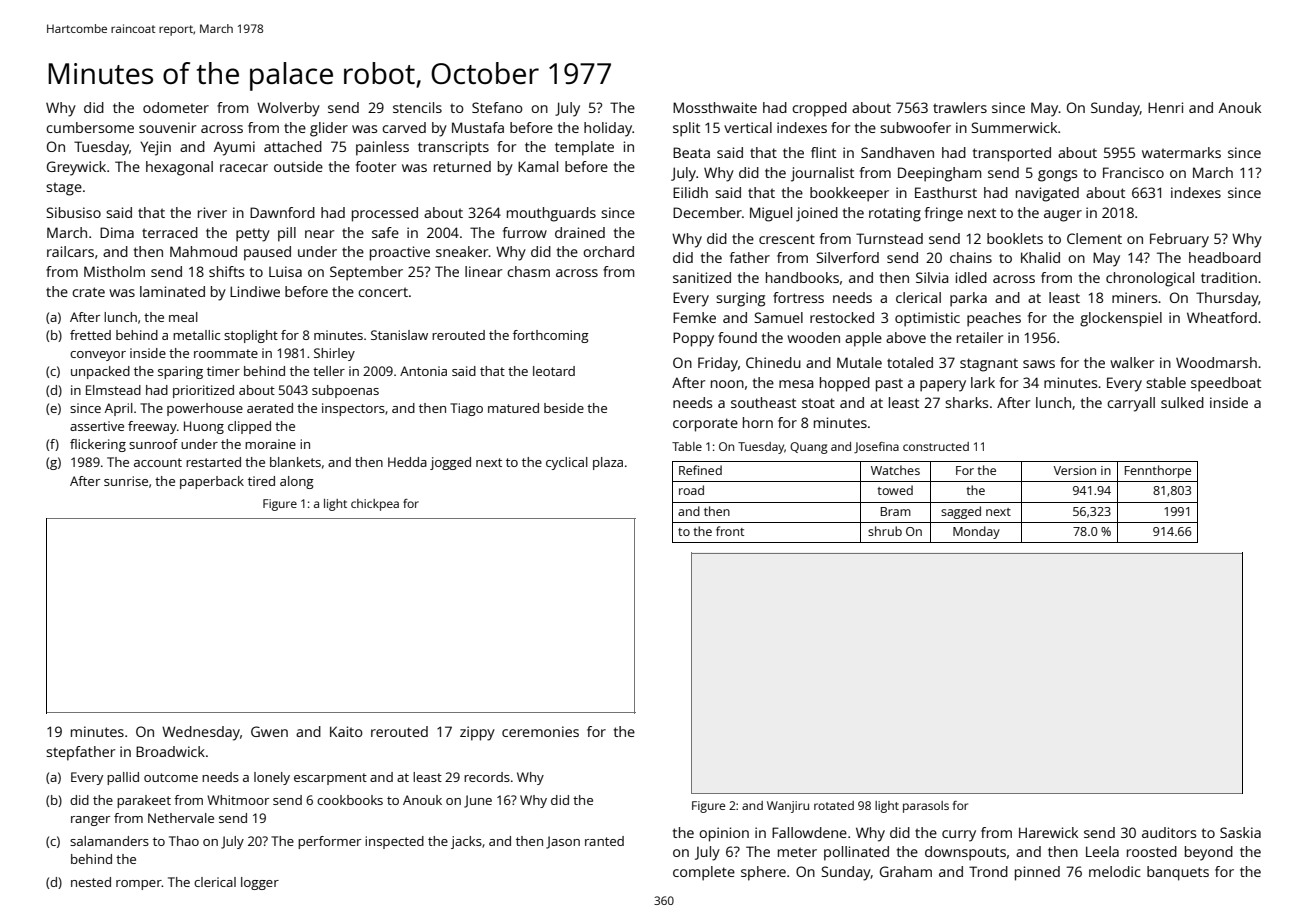 The image size is (1308, 924). Describe the element at coordinates (423, 371) in the screenshot. I see `Antonia` at that location.
